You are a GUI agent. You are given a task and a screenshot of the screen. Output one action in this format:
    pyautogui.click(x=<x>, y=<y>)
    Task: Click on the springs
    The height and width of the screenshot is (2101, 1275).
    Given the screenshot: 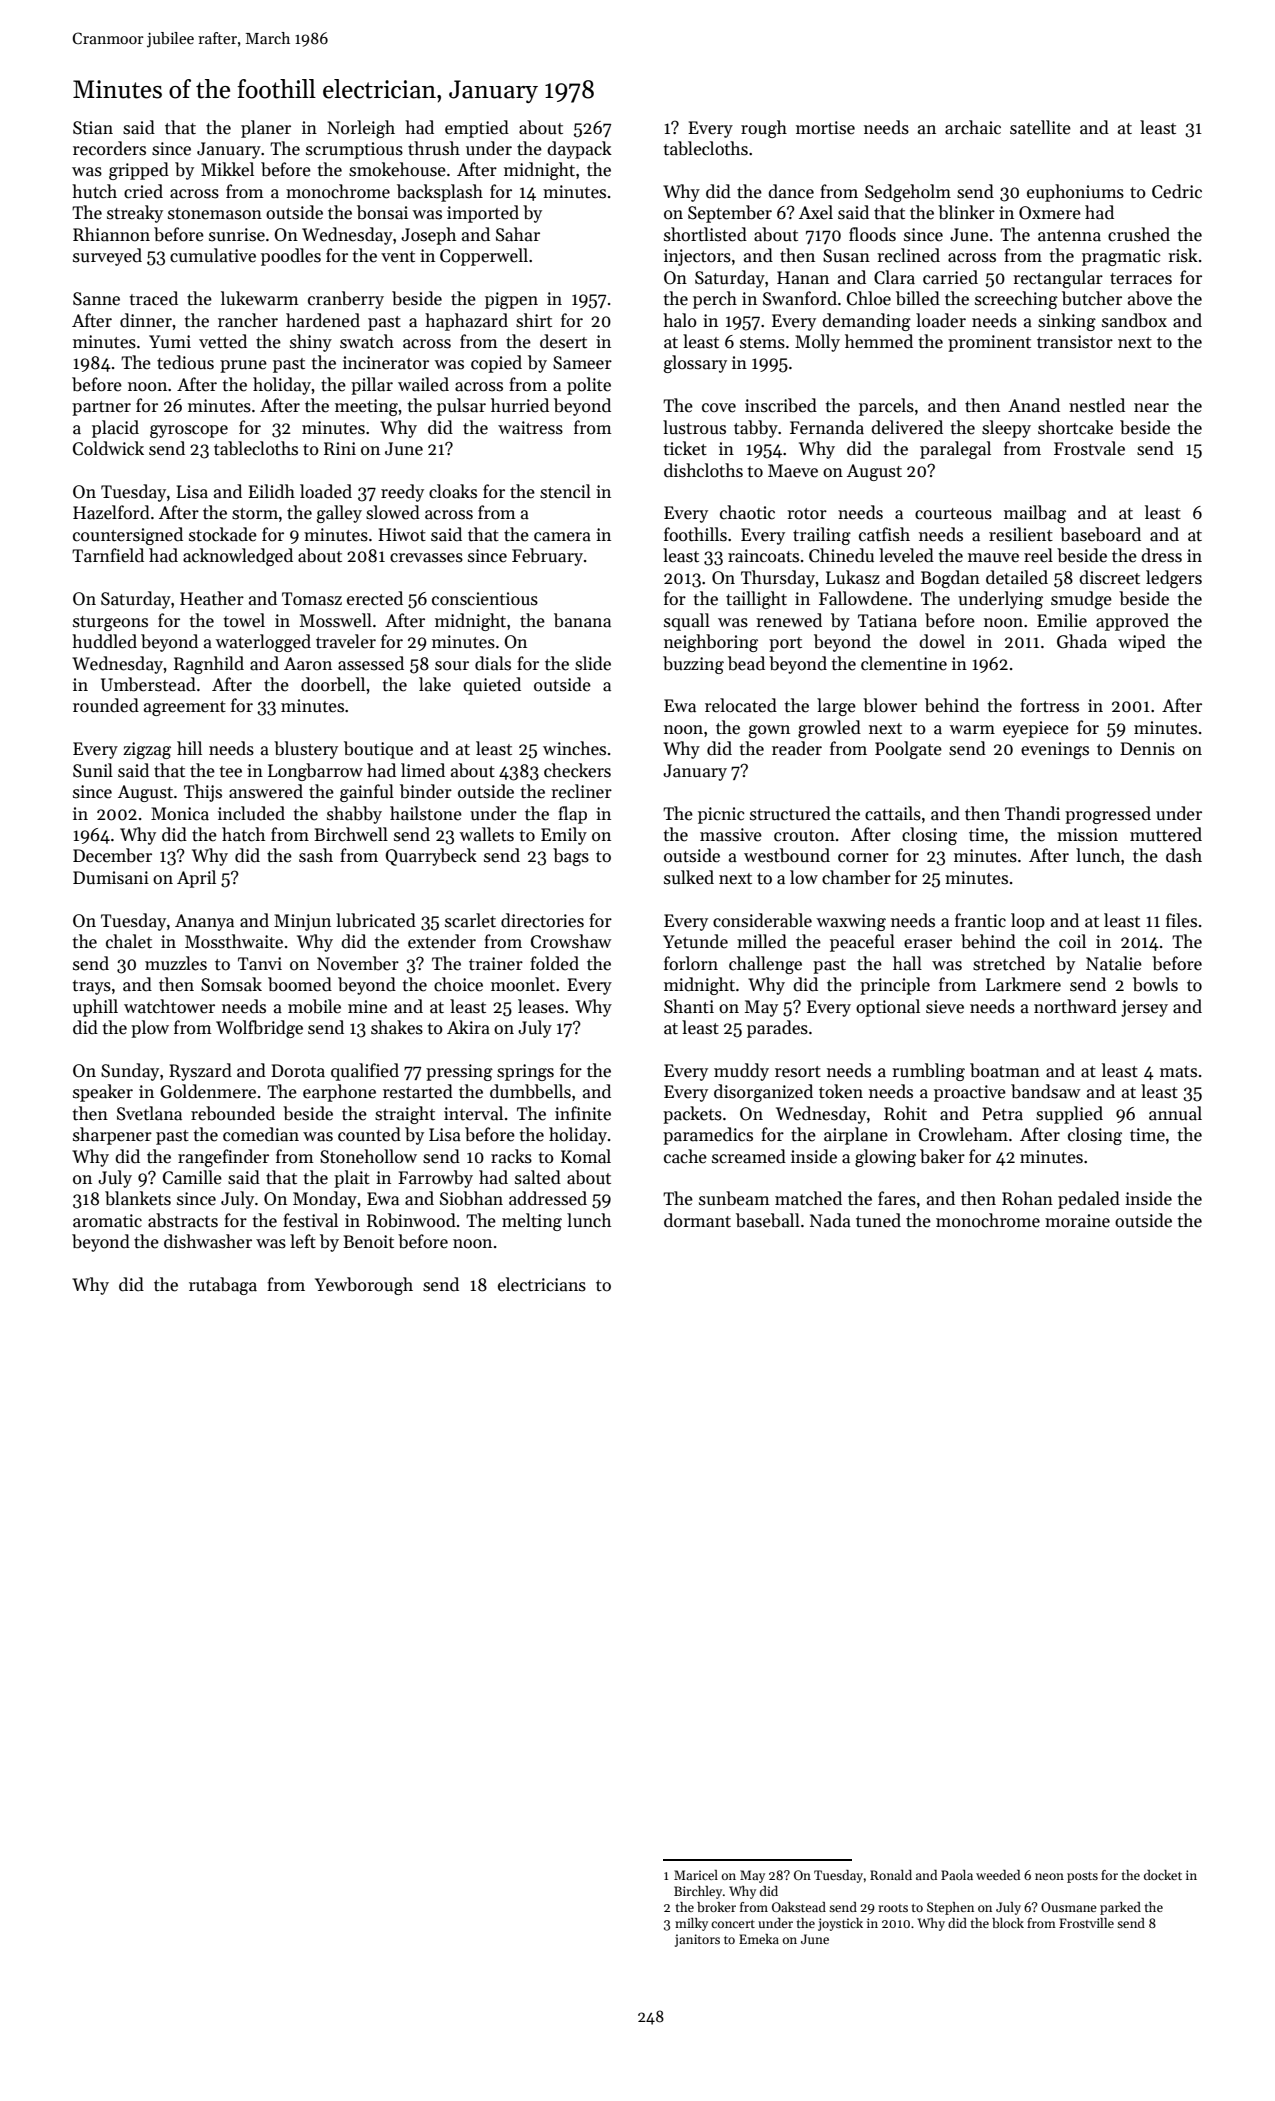 What is the action you would take?
    pyautogui.click(x=525, y=1072)
